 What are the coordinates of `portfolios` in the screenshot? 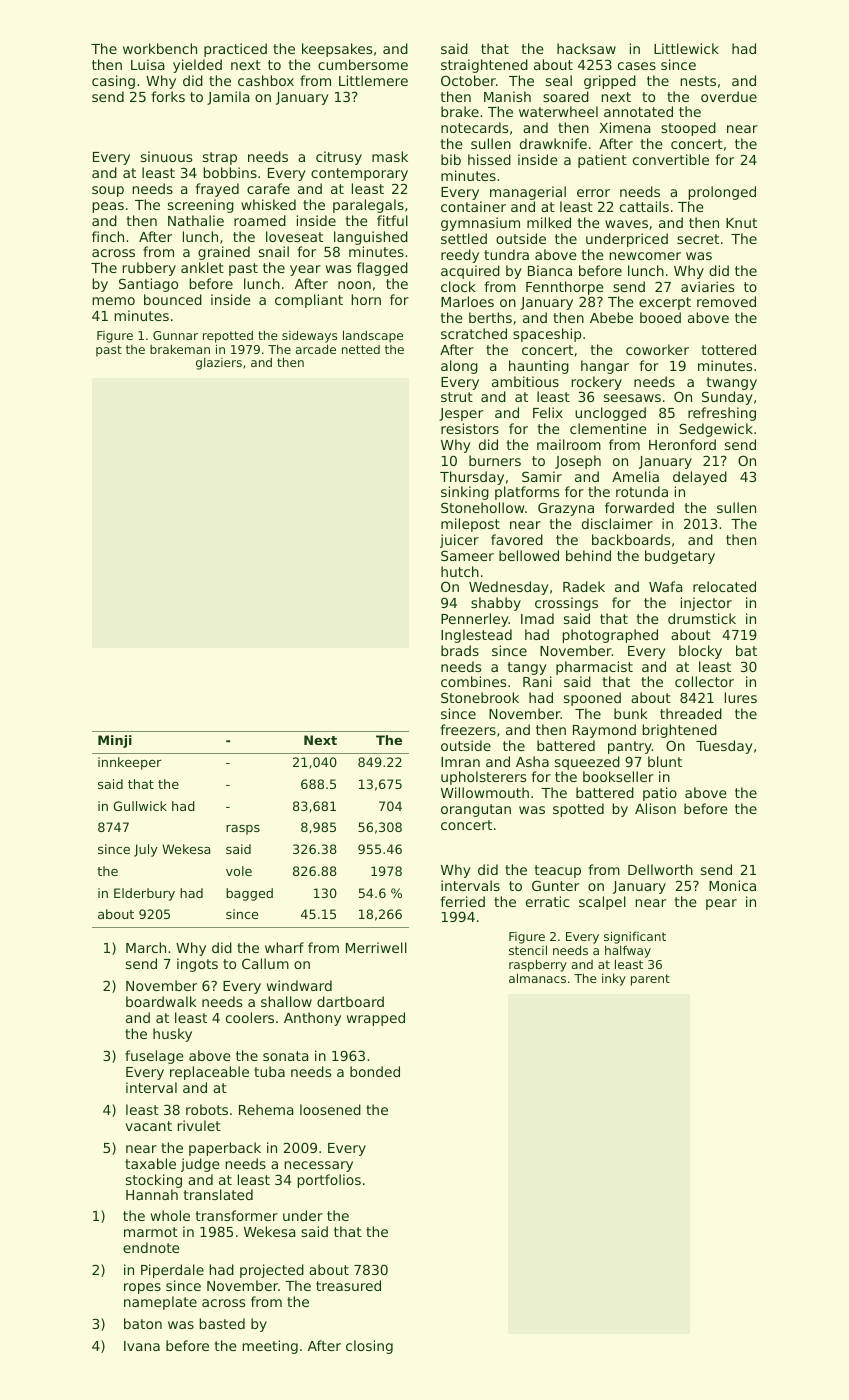 It's located at (329, 1181).
